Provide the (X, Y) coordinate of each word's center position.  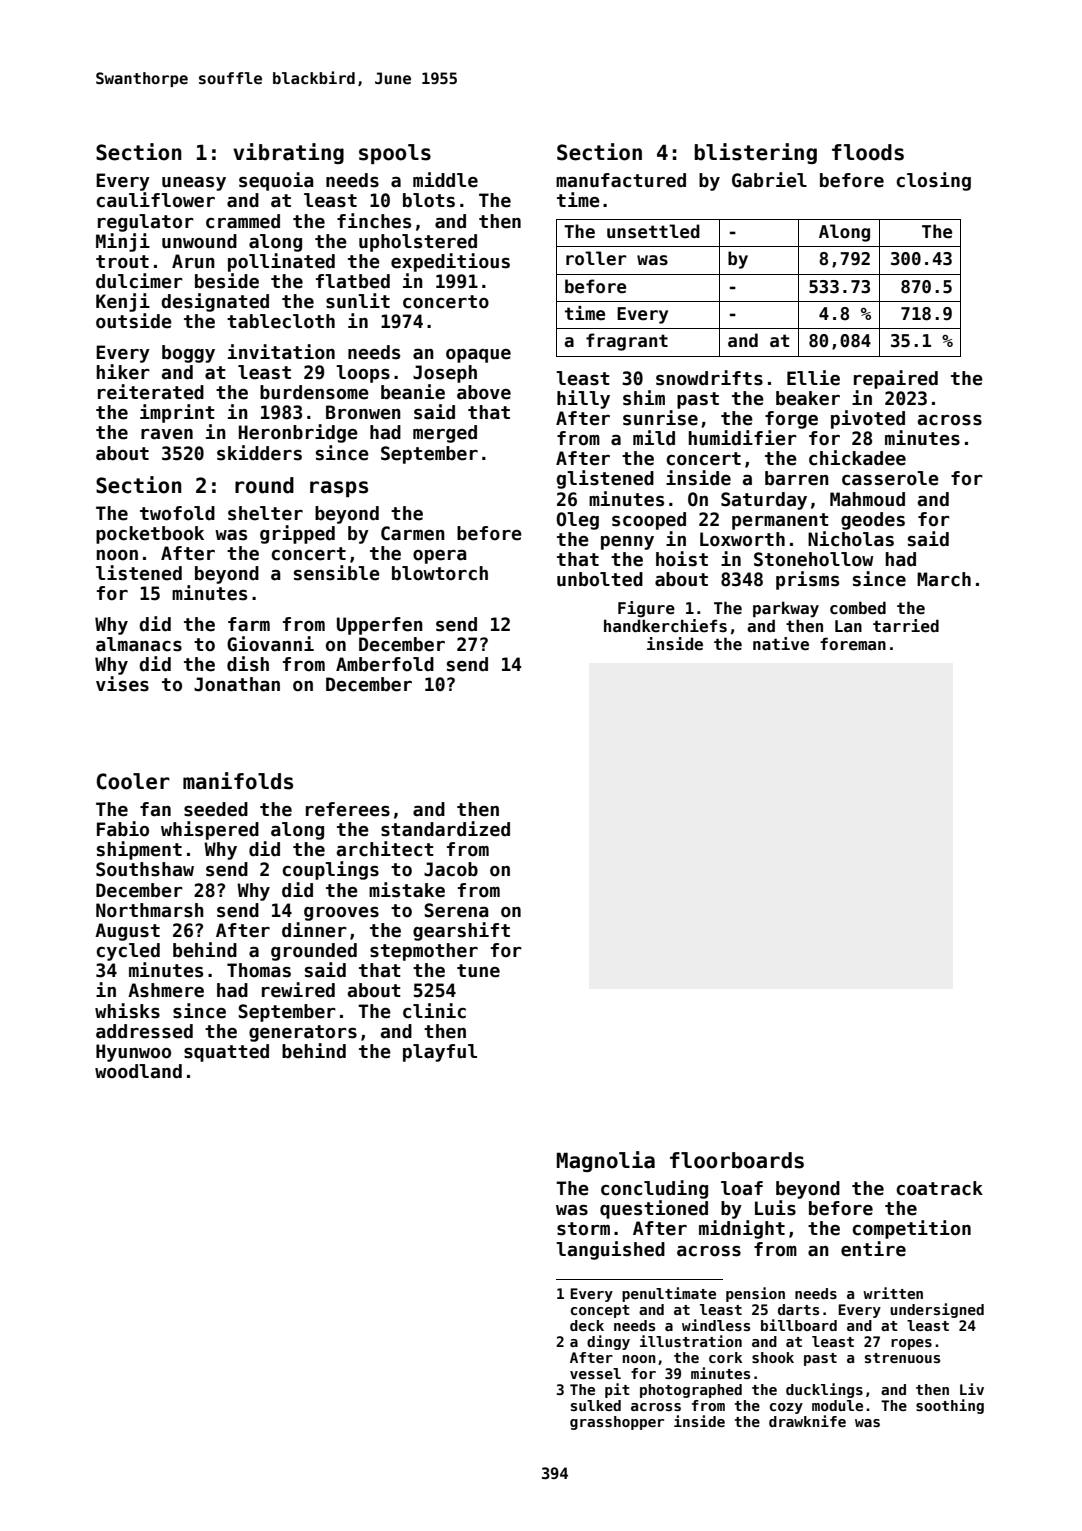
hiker (123, 372)
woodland (138, 1071)
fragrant (627, 342)
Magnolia (606, 1161)
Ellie (813, 378)
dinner (314, 930)
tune (478, 971)
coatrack (939, 1188)
